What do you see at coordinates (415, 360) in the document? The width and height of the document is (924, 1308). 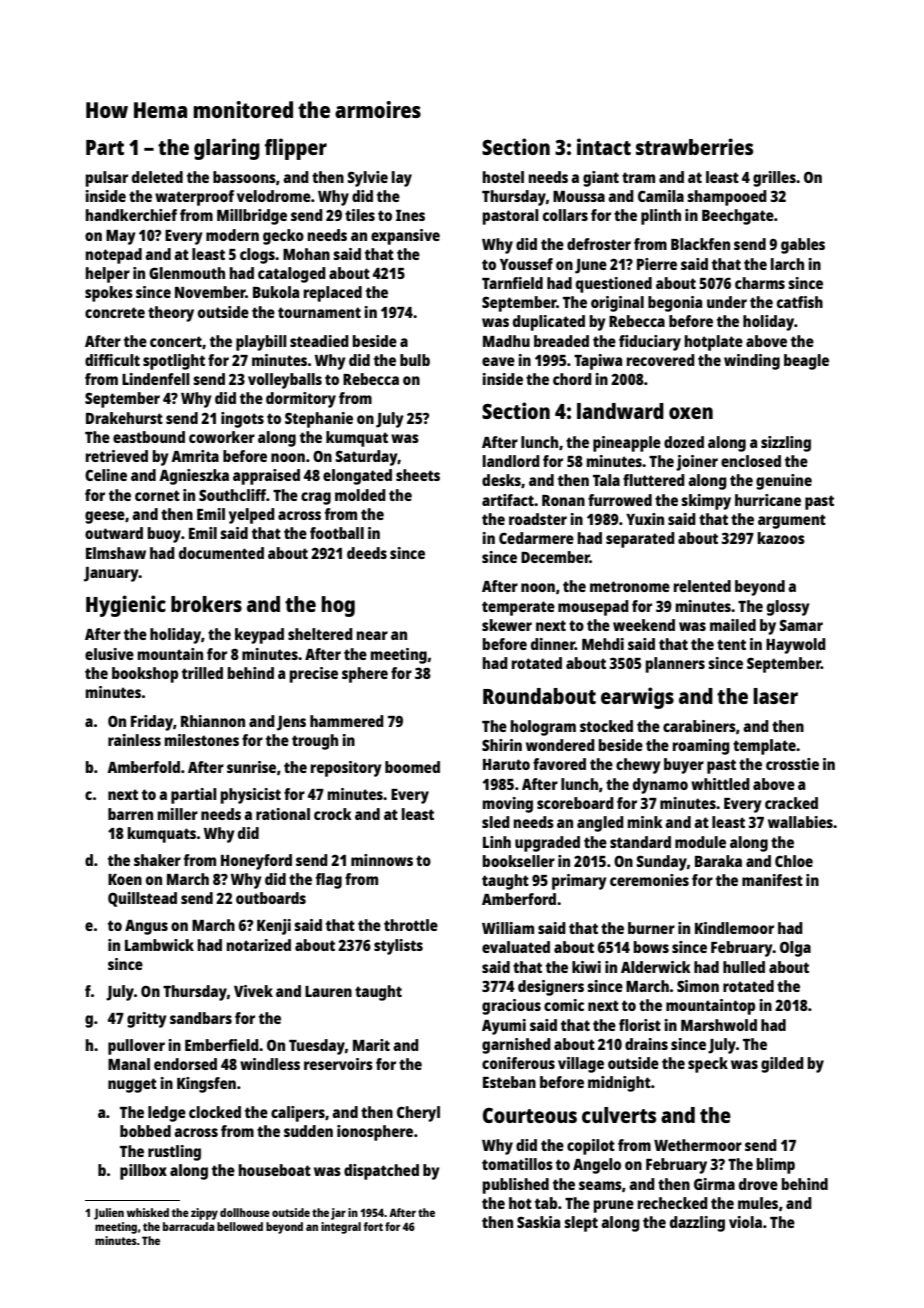 I see `bulb` at bounding box center [415, 360].
